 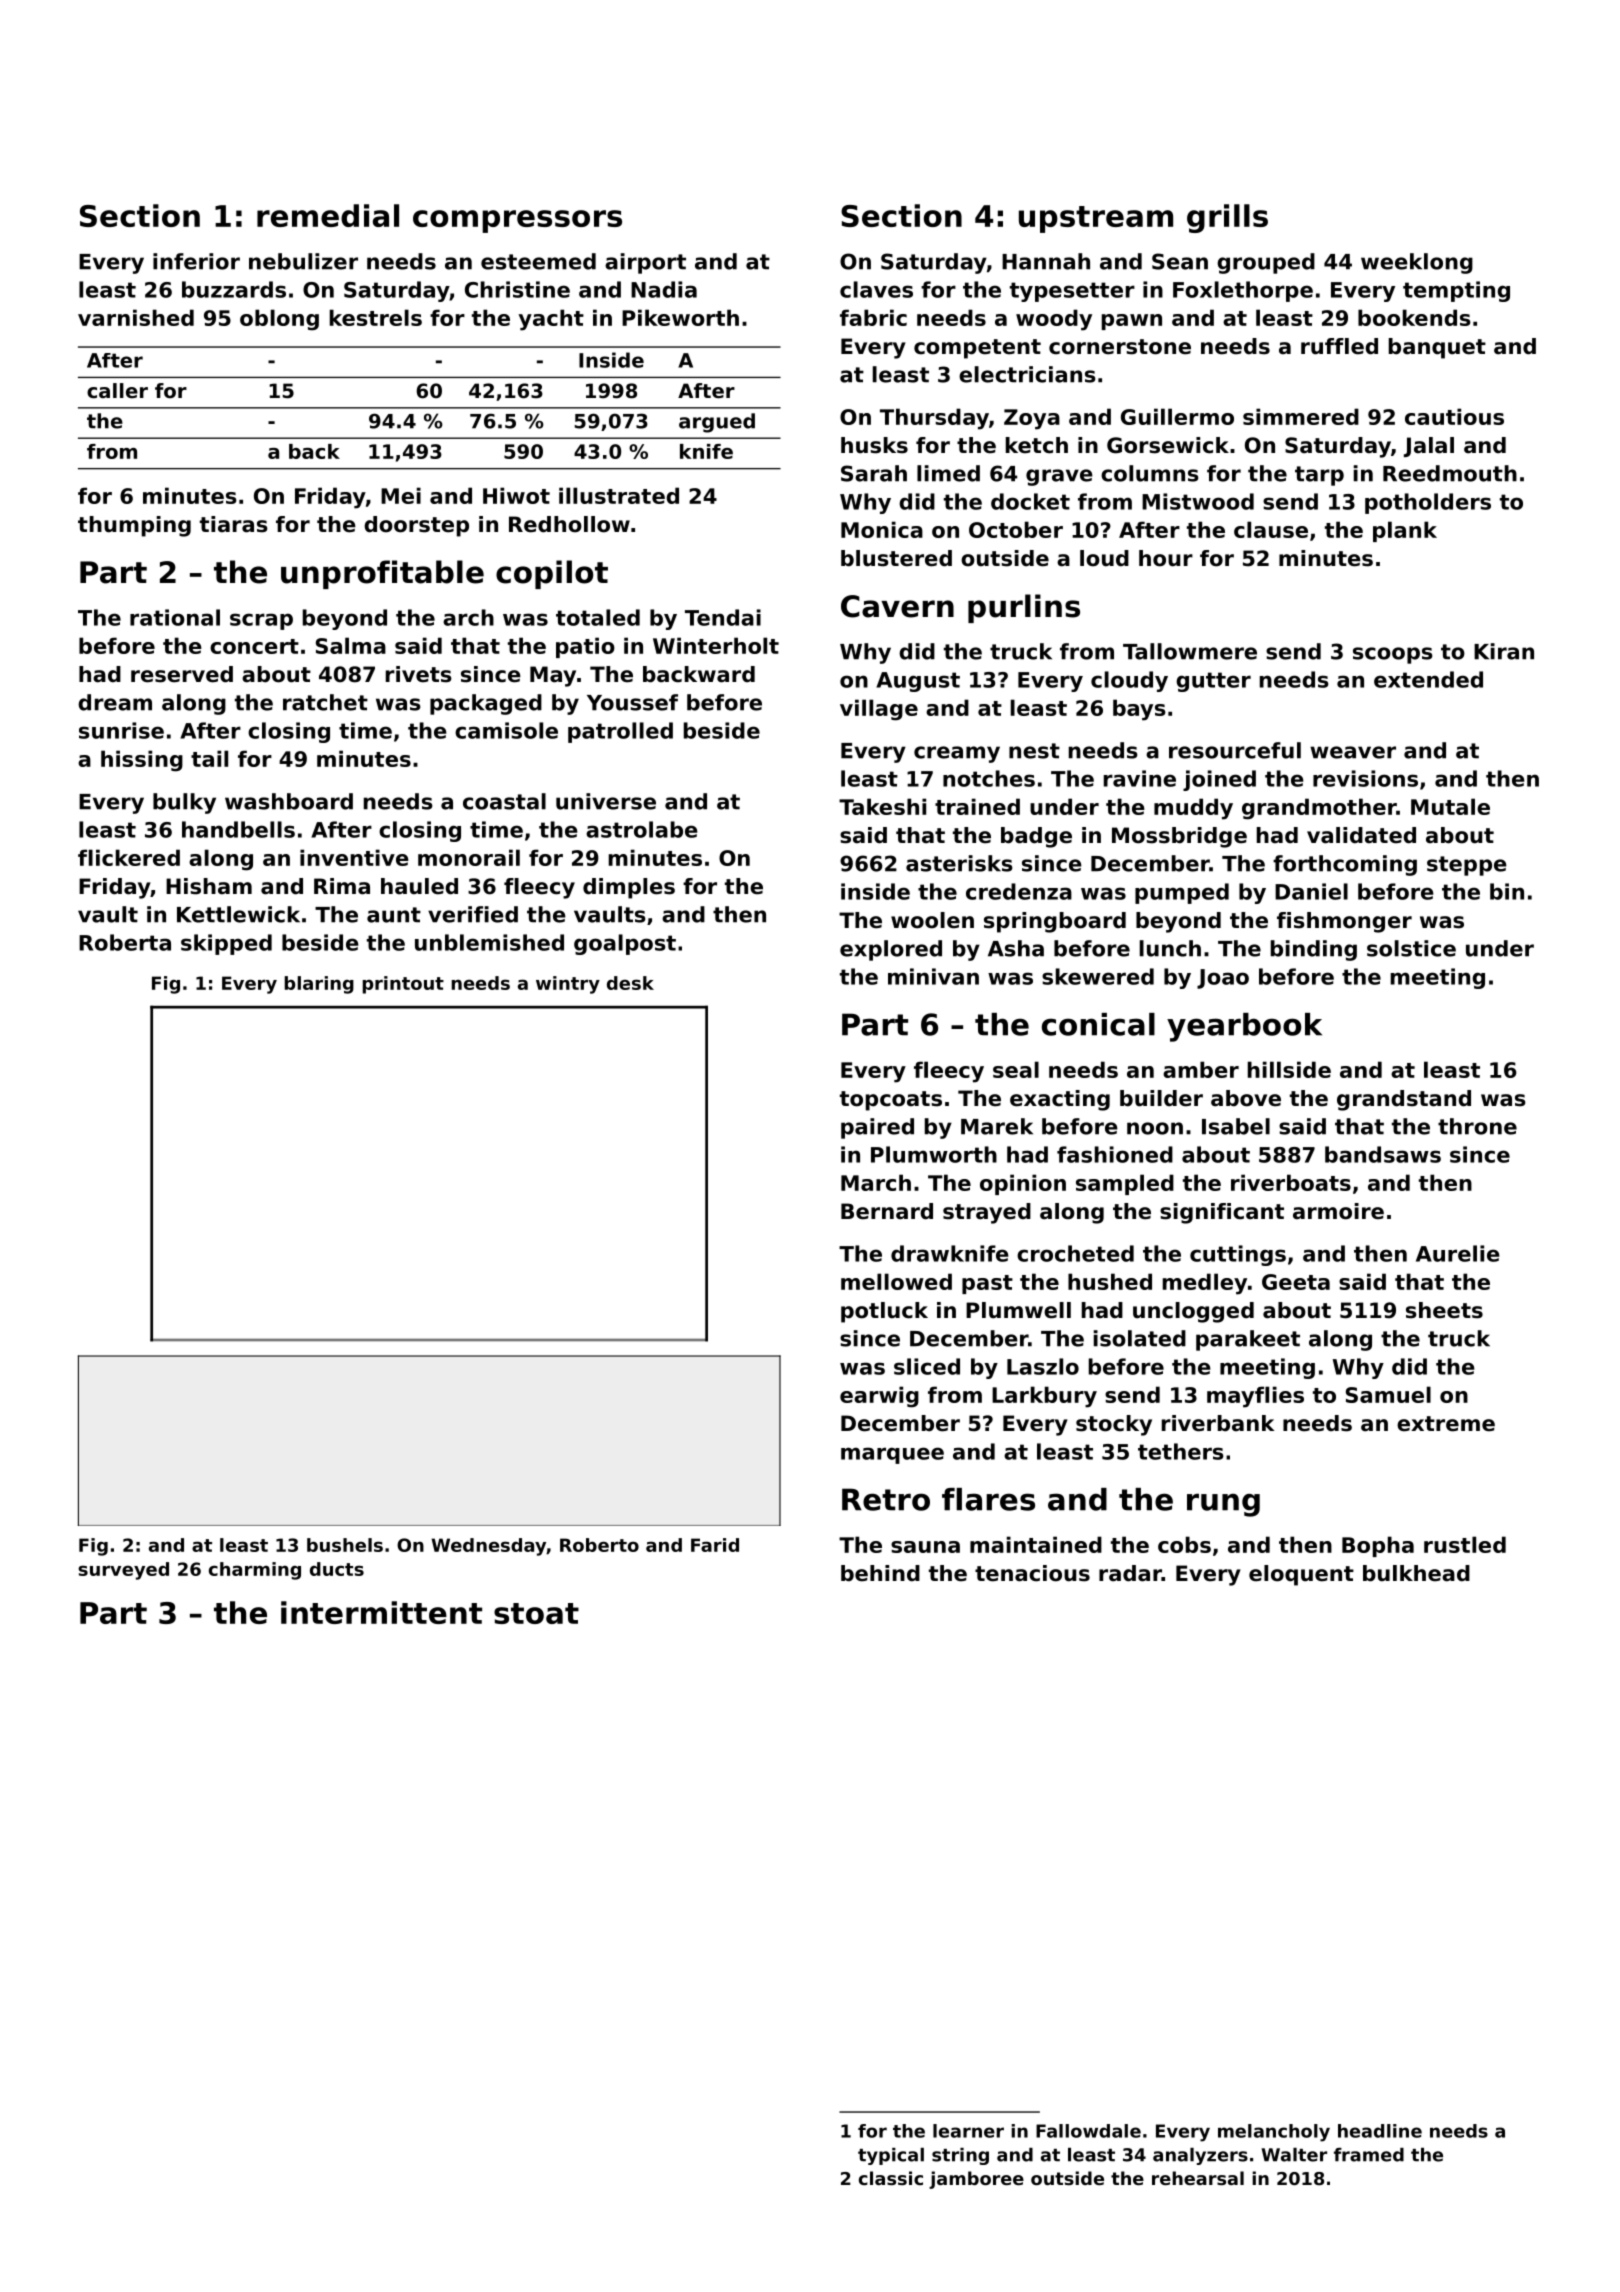 What do you see at coordinates (1110, 1281) in the screenshot?
I see `hushed` at bounding box center [1110, 1281].
